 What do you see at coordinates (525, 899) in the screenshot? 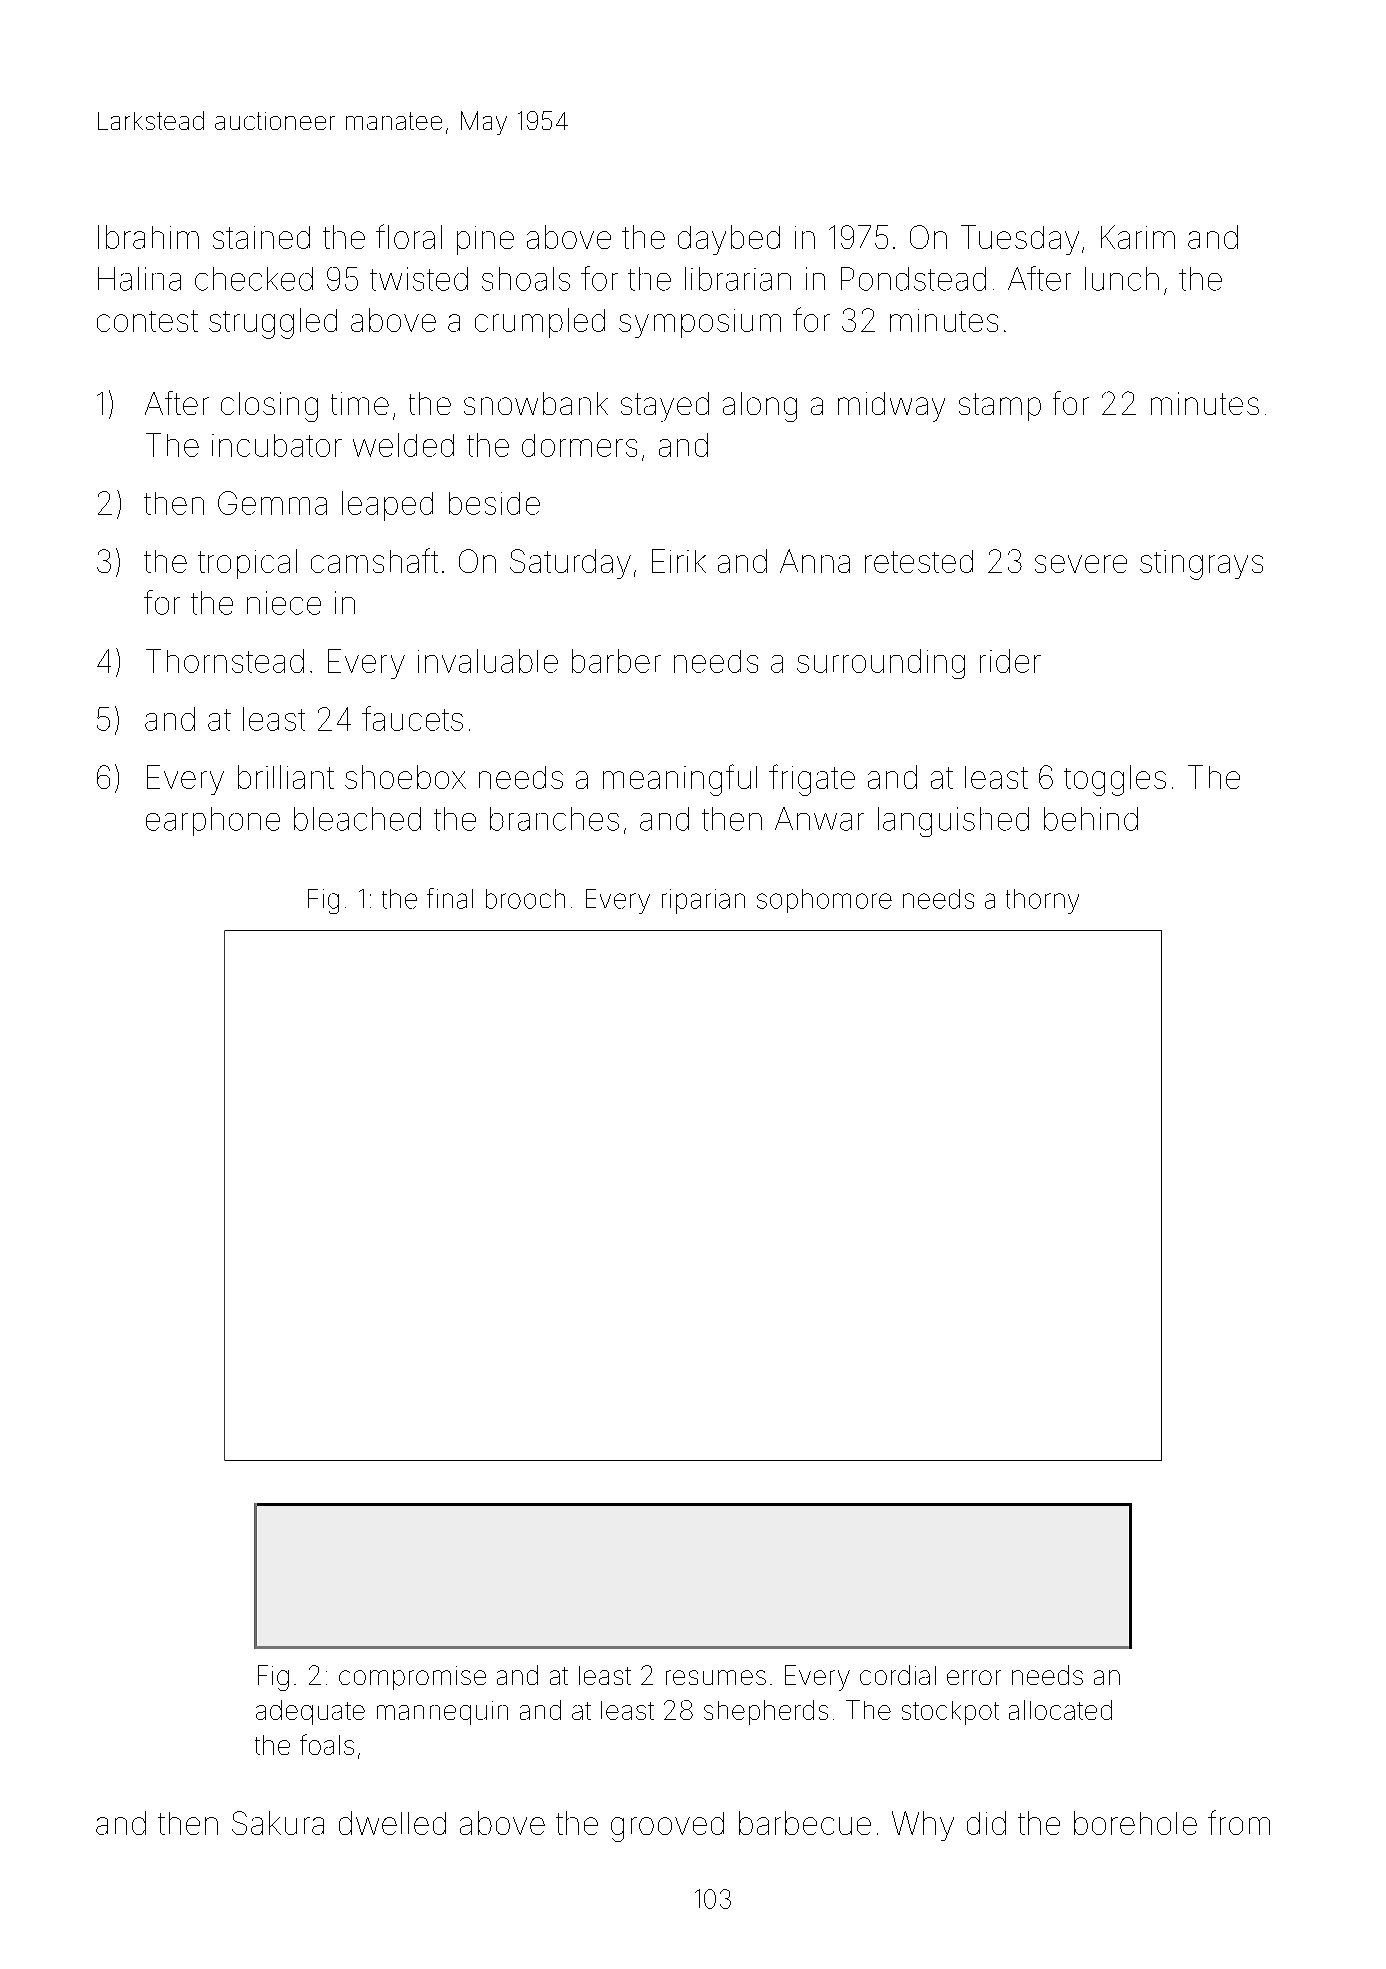
I see `brooch` at bounding box center [525, 899].
